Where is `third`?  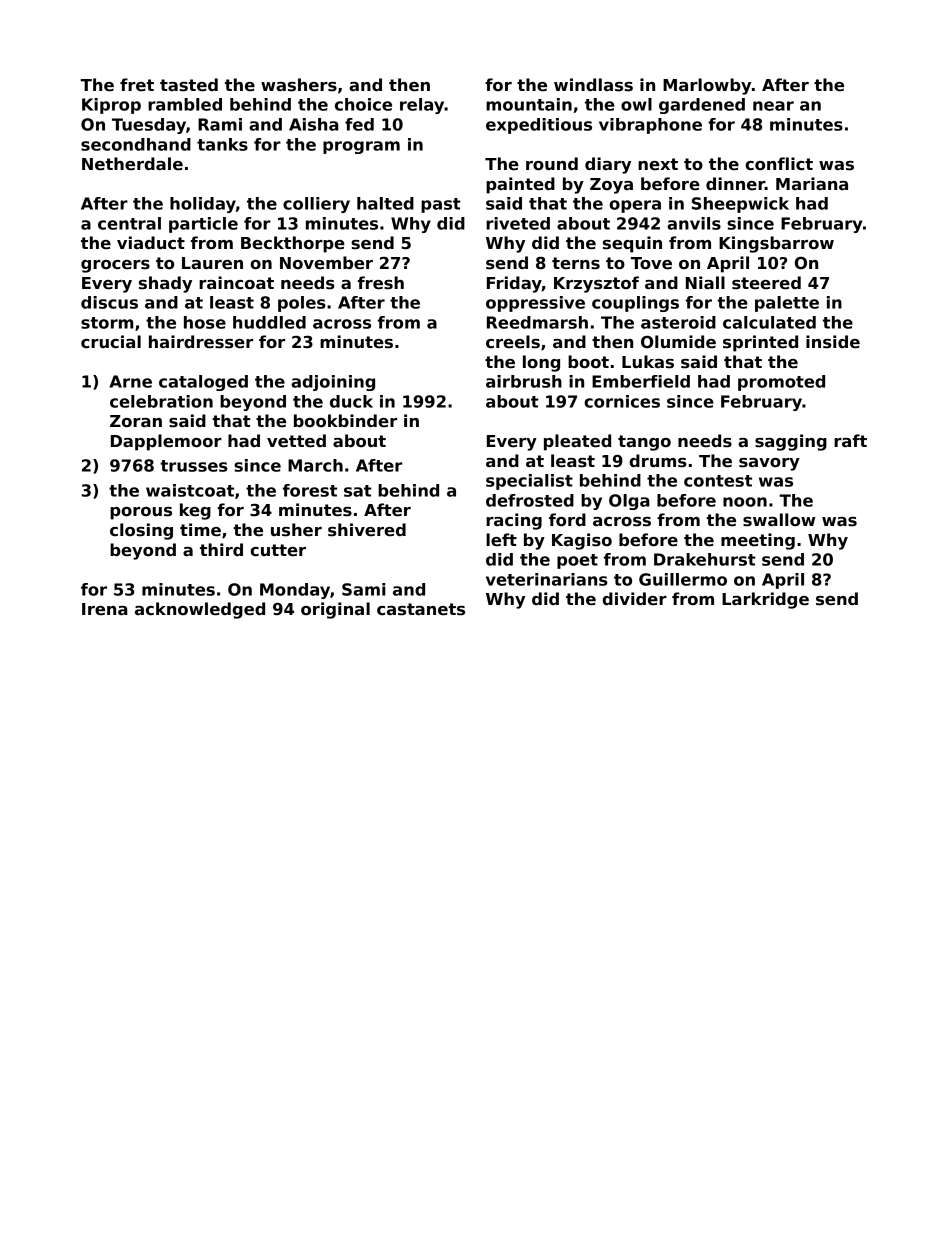 third is located at coordinates (221, 549).
